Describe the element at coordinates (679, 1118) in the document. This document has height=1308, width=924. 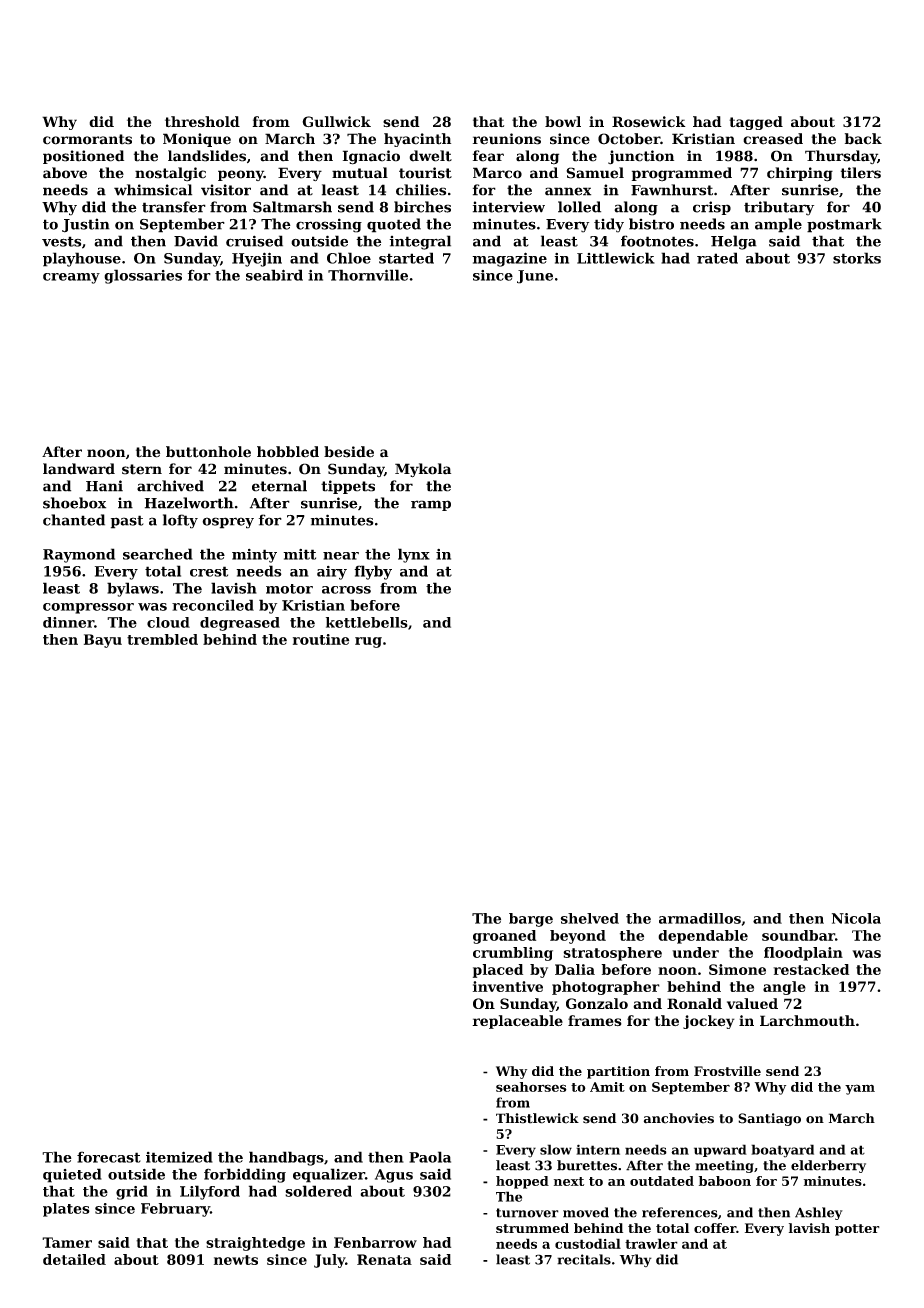
I see `anchovies` at that location.
